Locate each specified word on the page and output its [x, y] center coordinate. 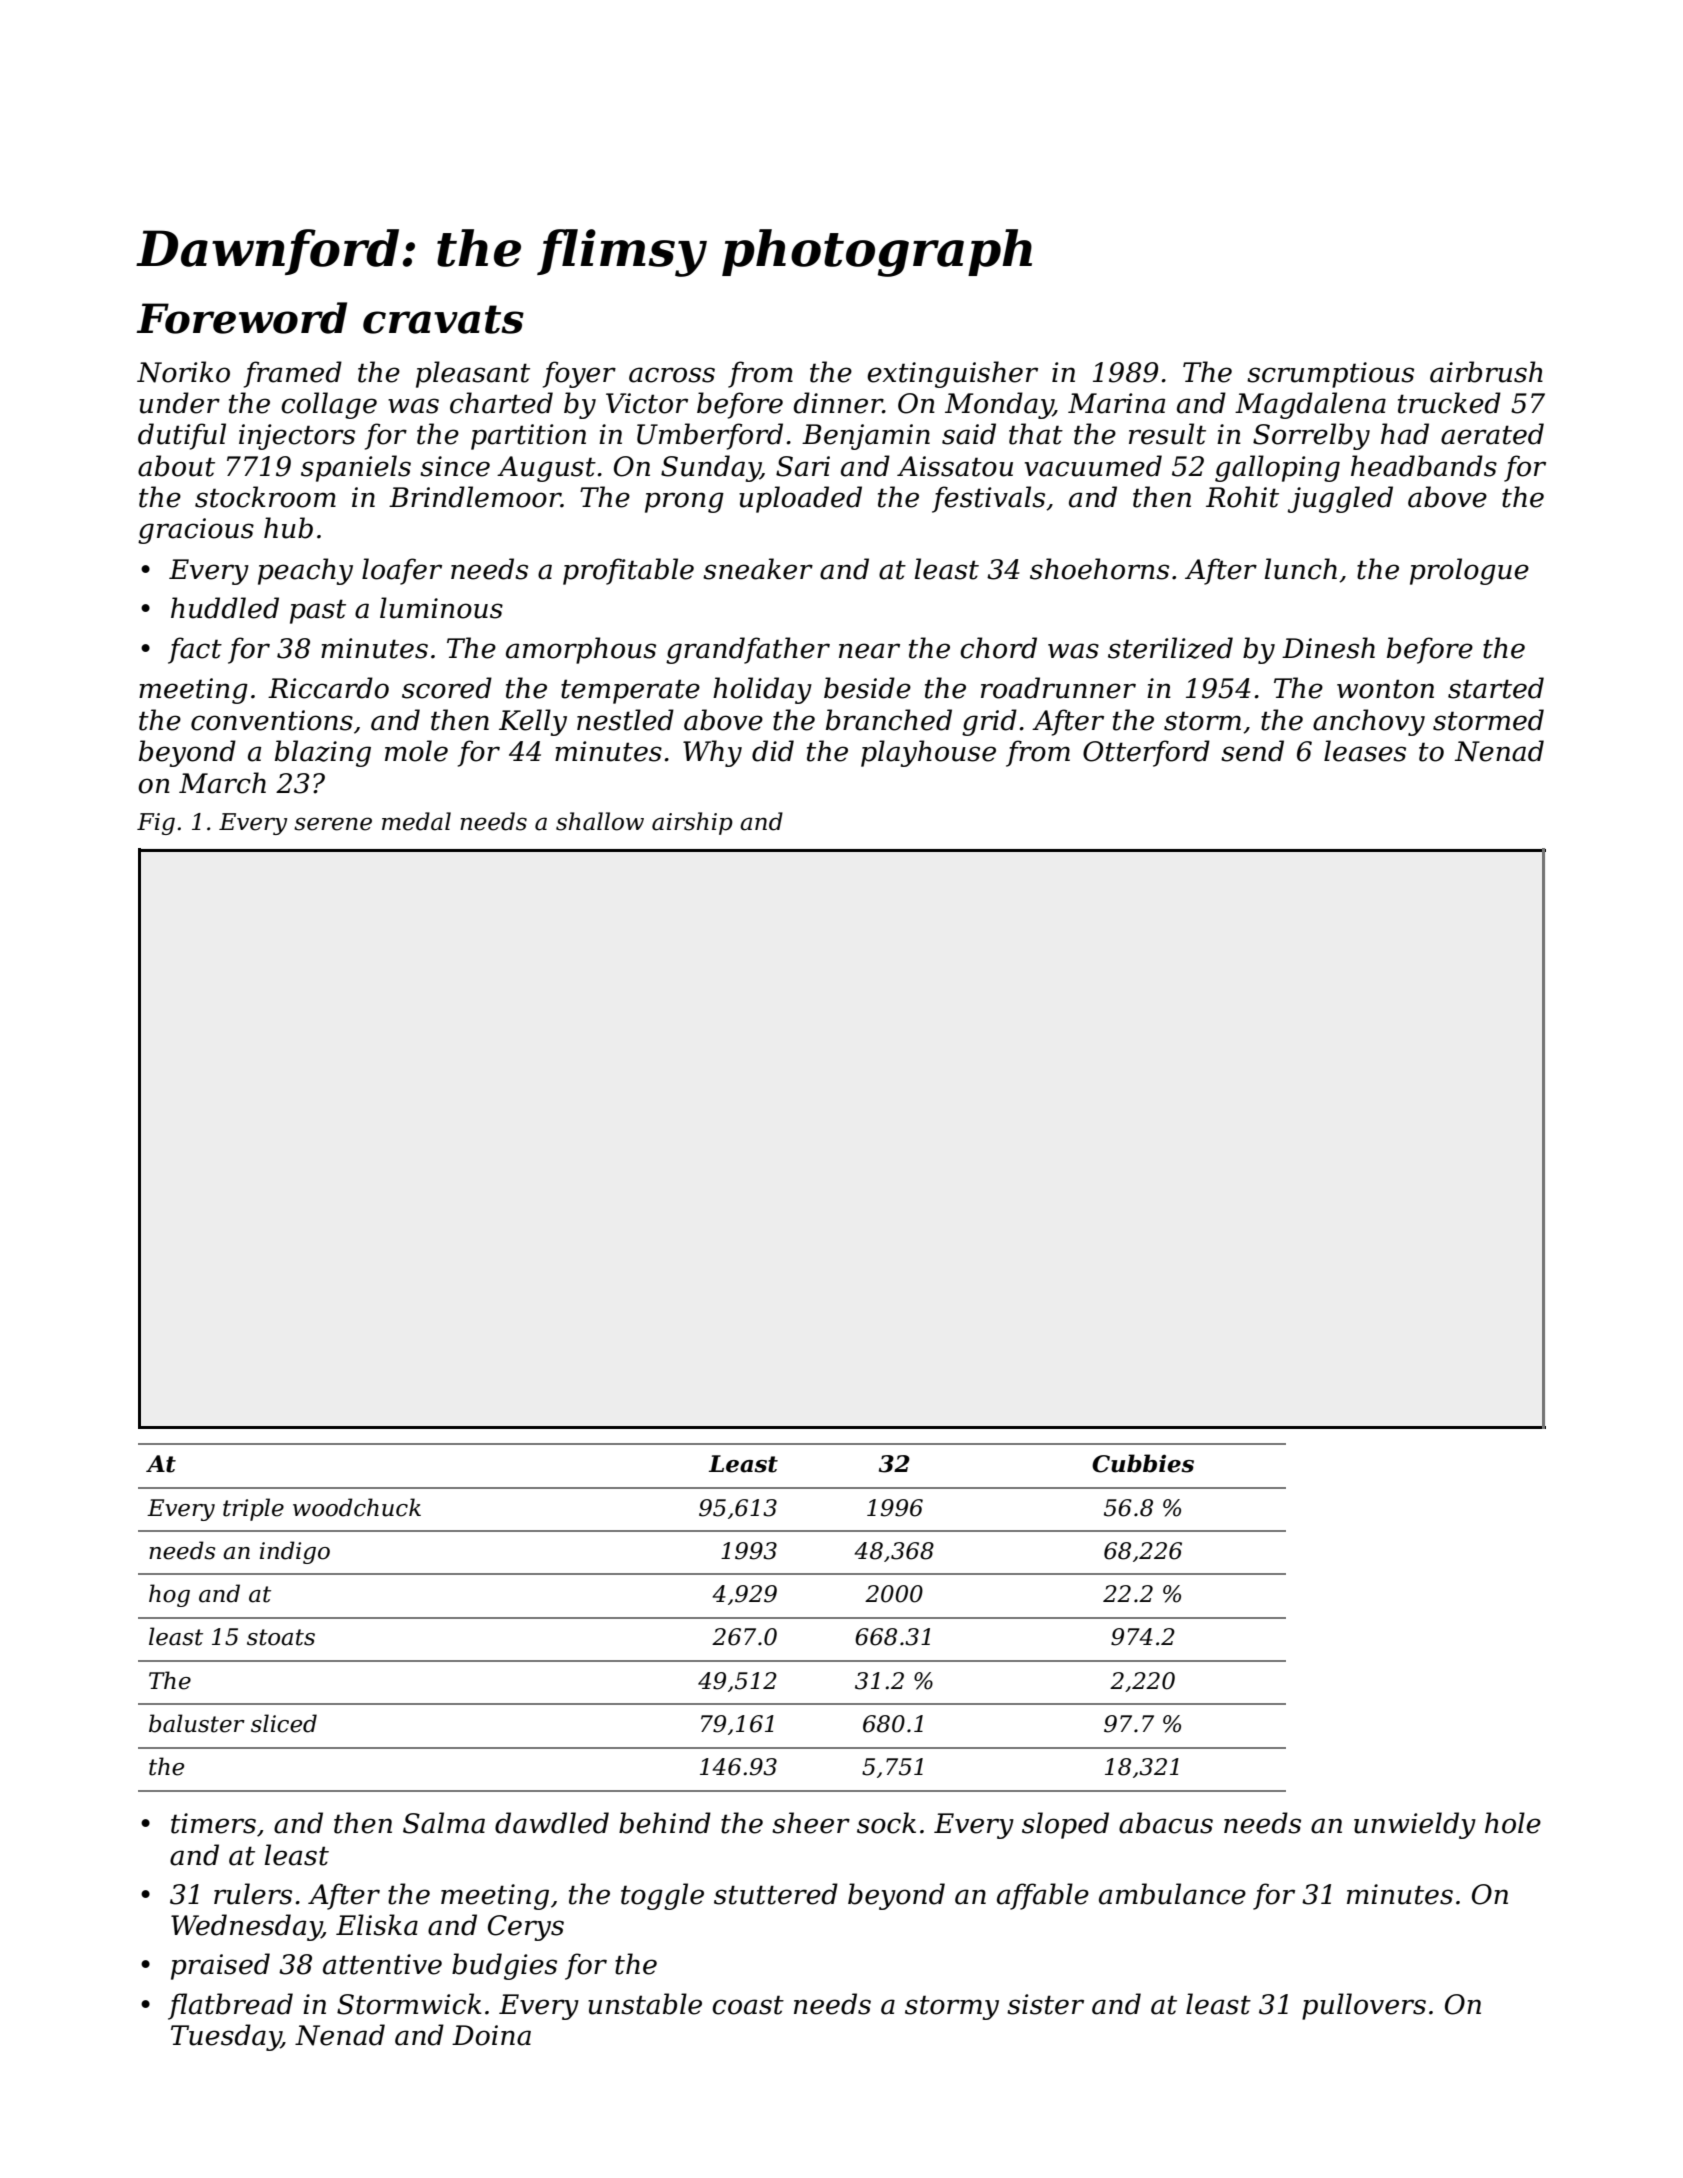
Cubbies [1143, 1463]
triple [253, 1509]
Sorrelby [1311, 436]
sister [1045, 2004]
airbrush [1486, 372]
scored [447, 688]
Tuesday [226, 2037]
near [869, 651]
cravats [443, 319]
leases [1365, 751]
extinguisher [952, 374]
